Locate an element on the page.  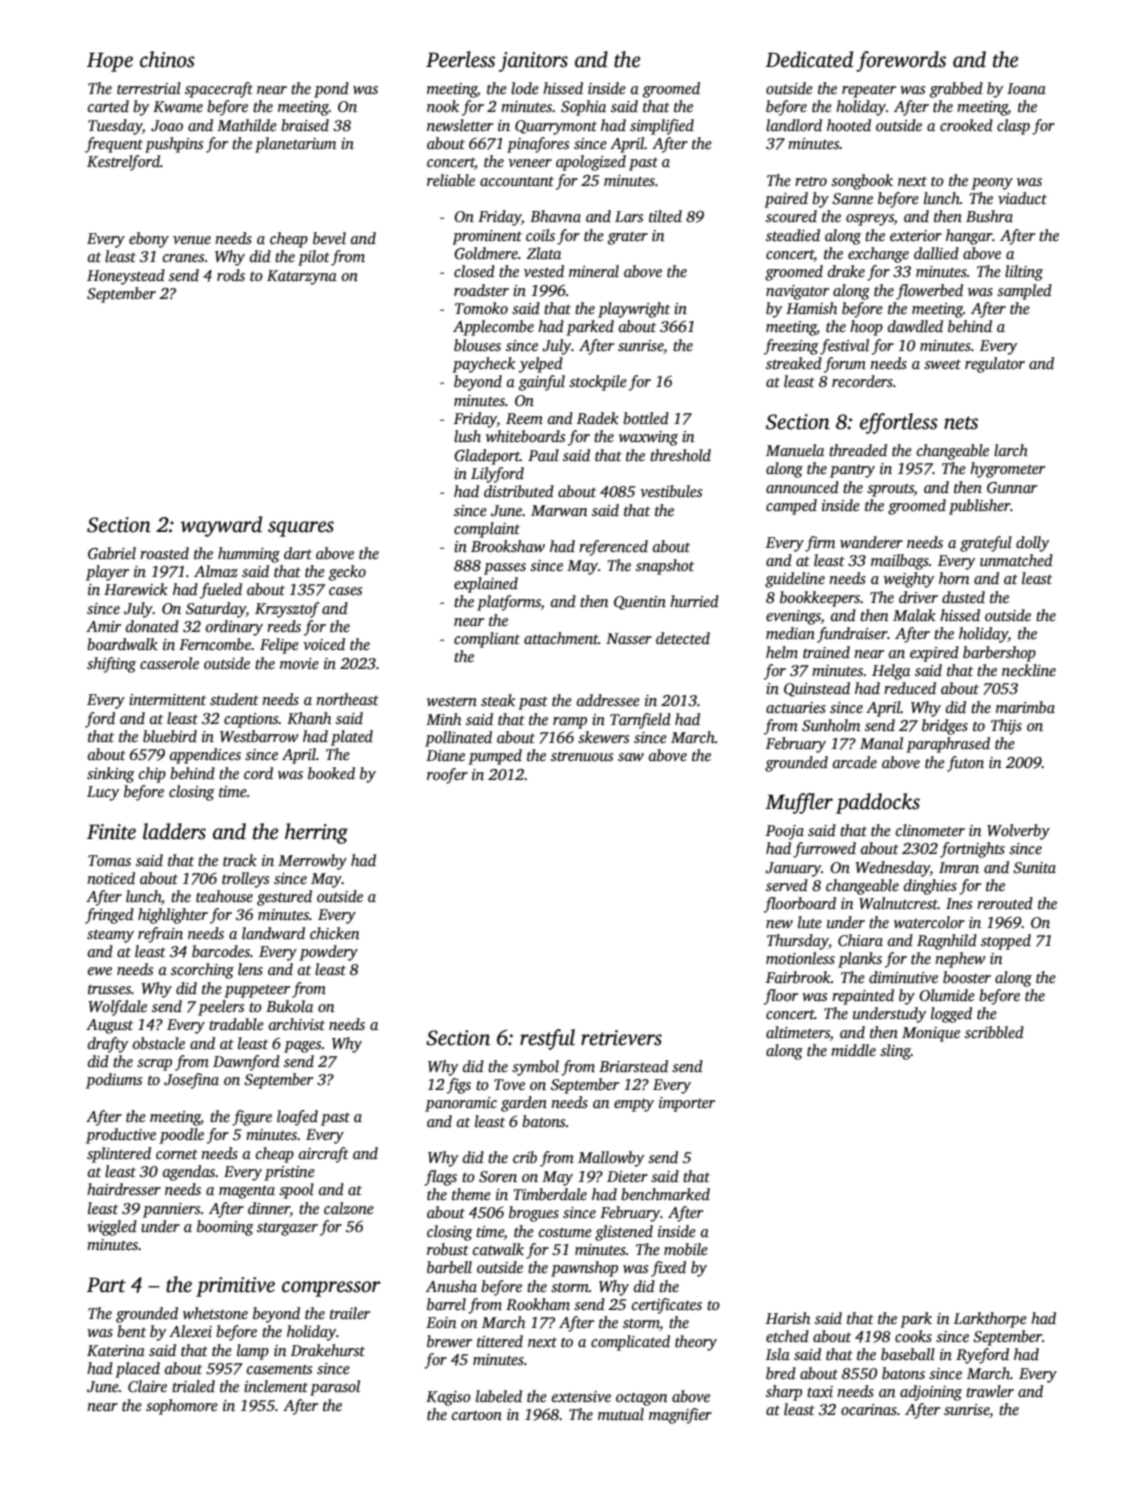
Wolverby is located at coordinates (1018, 832).
